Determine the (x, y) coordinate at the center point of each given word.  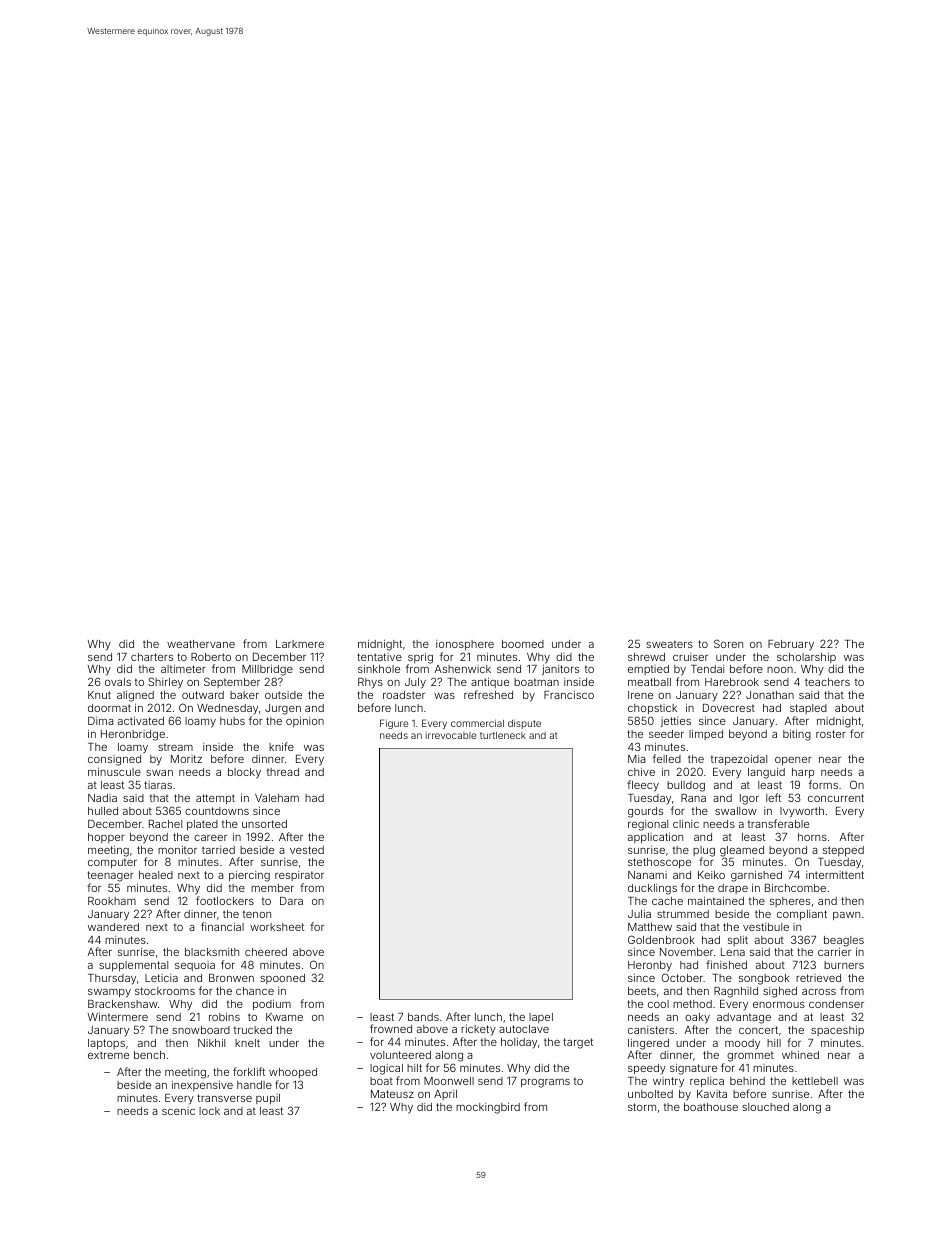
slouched (765, 1107)
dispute (524, 724)
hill (774, 1043)
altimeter (183, 669)
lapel (541, 1018)
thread (283, 772)
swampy (109, 993)
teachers (827, 682)
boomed (523, 644)
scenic (178, 1111)
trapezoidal (739, 760)
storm (642, 1107)
